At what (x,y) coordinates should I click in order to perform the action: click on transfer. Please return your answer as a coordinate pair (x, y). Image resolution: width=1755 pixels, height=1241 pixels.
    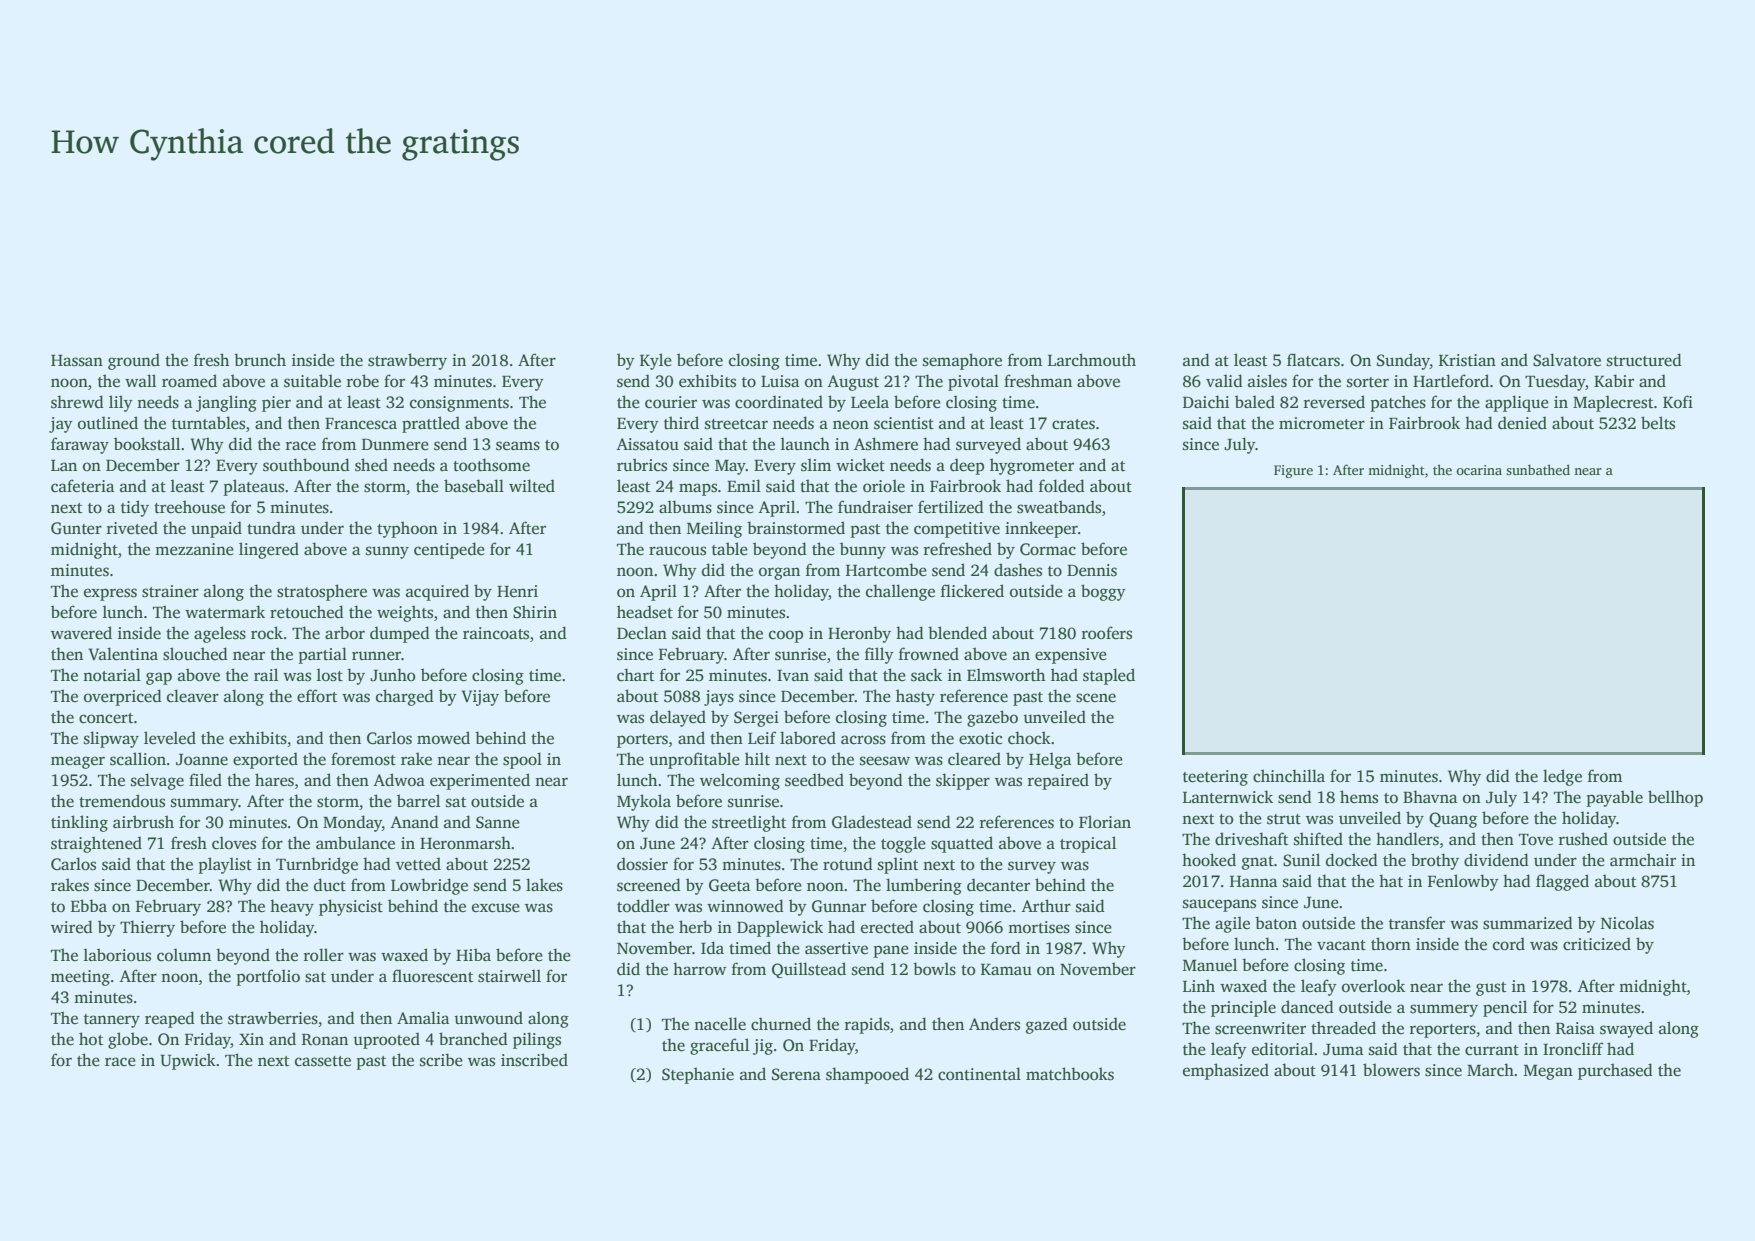
    Looking at the image, I should click on (1417, 923).
